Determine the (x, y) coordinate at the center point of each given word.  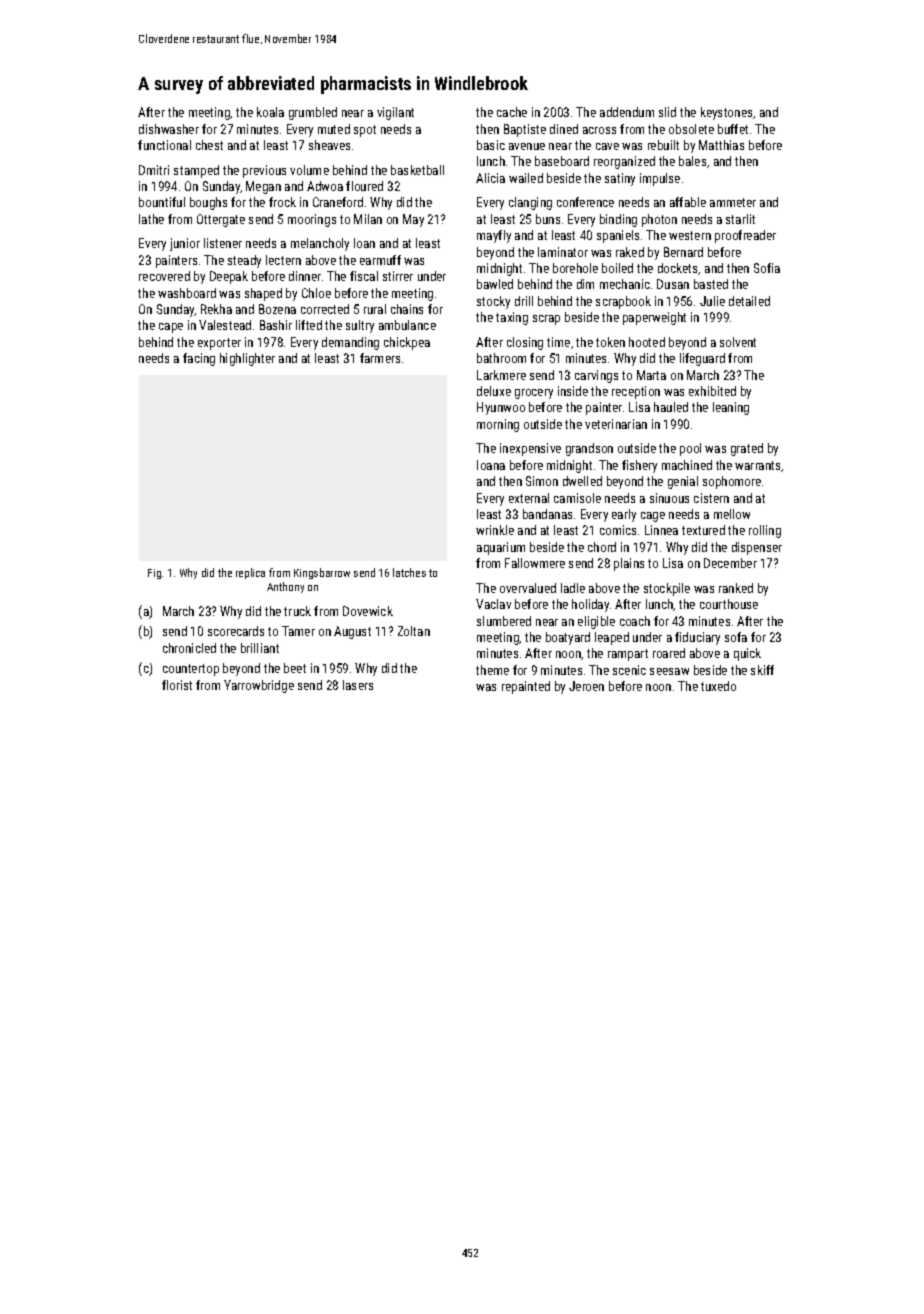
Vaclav (493, 604)
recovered (164, 276)
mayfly (494, 236)
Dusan (673, 284)
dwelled (582, 481)
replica (250, 573)
